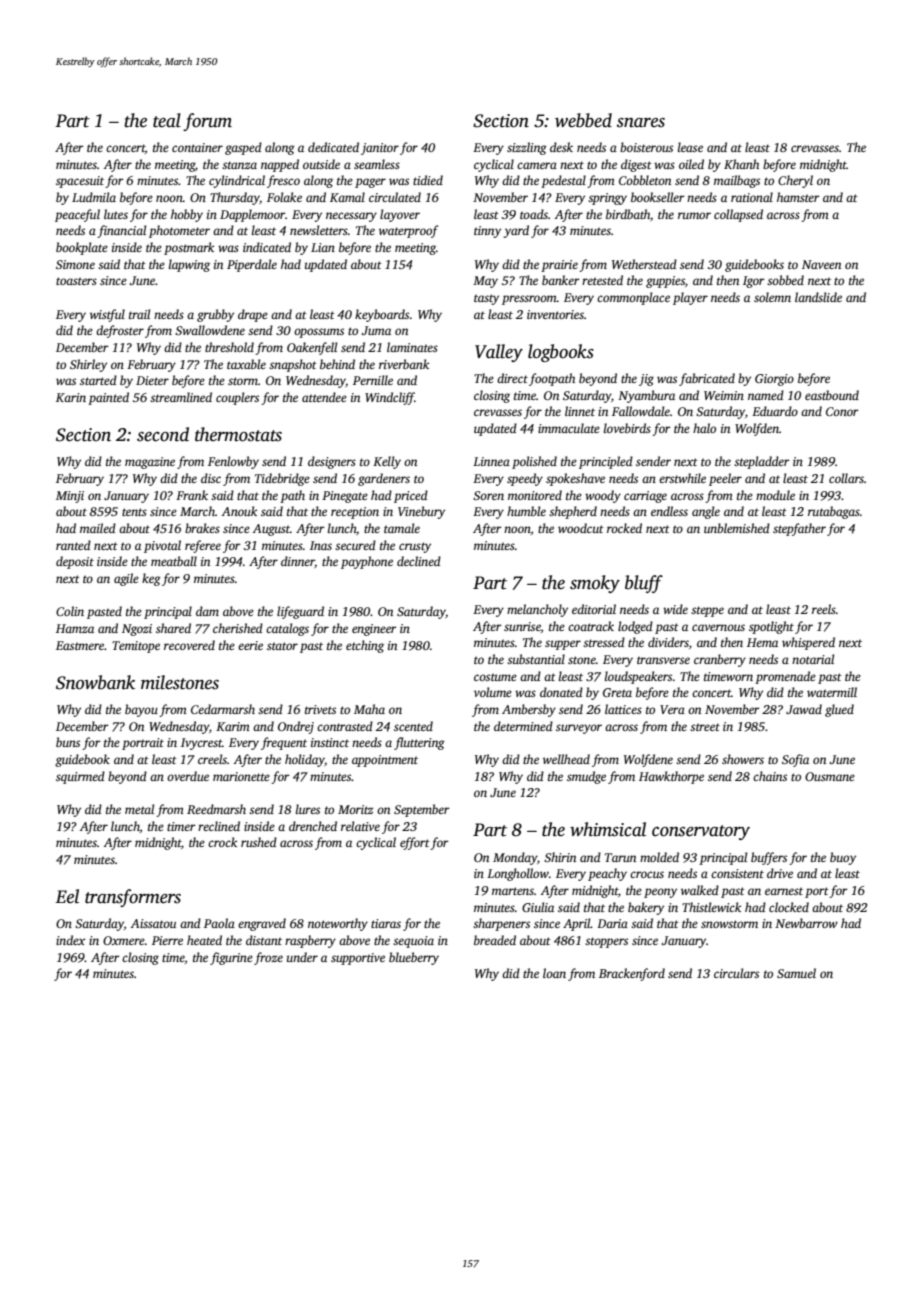 The height and width of the page is (1308, 924). What do you see at coordinates (415, 547) in the page?
I see `crusty` at bounding box center [415, 547].
